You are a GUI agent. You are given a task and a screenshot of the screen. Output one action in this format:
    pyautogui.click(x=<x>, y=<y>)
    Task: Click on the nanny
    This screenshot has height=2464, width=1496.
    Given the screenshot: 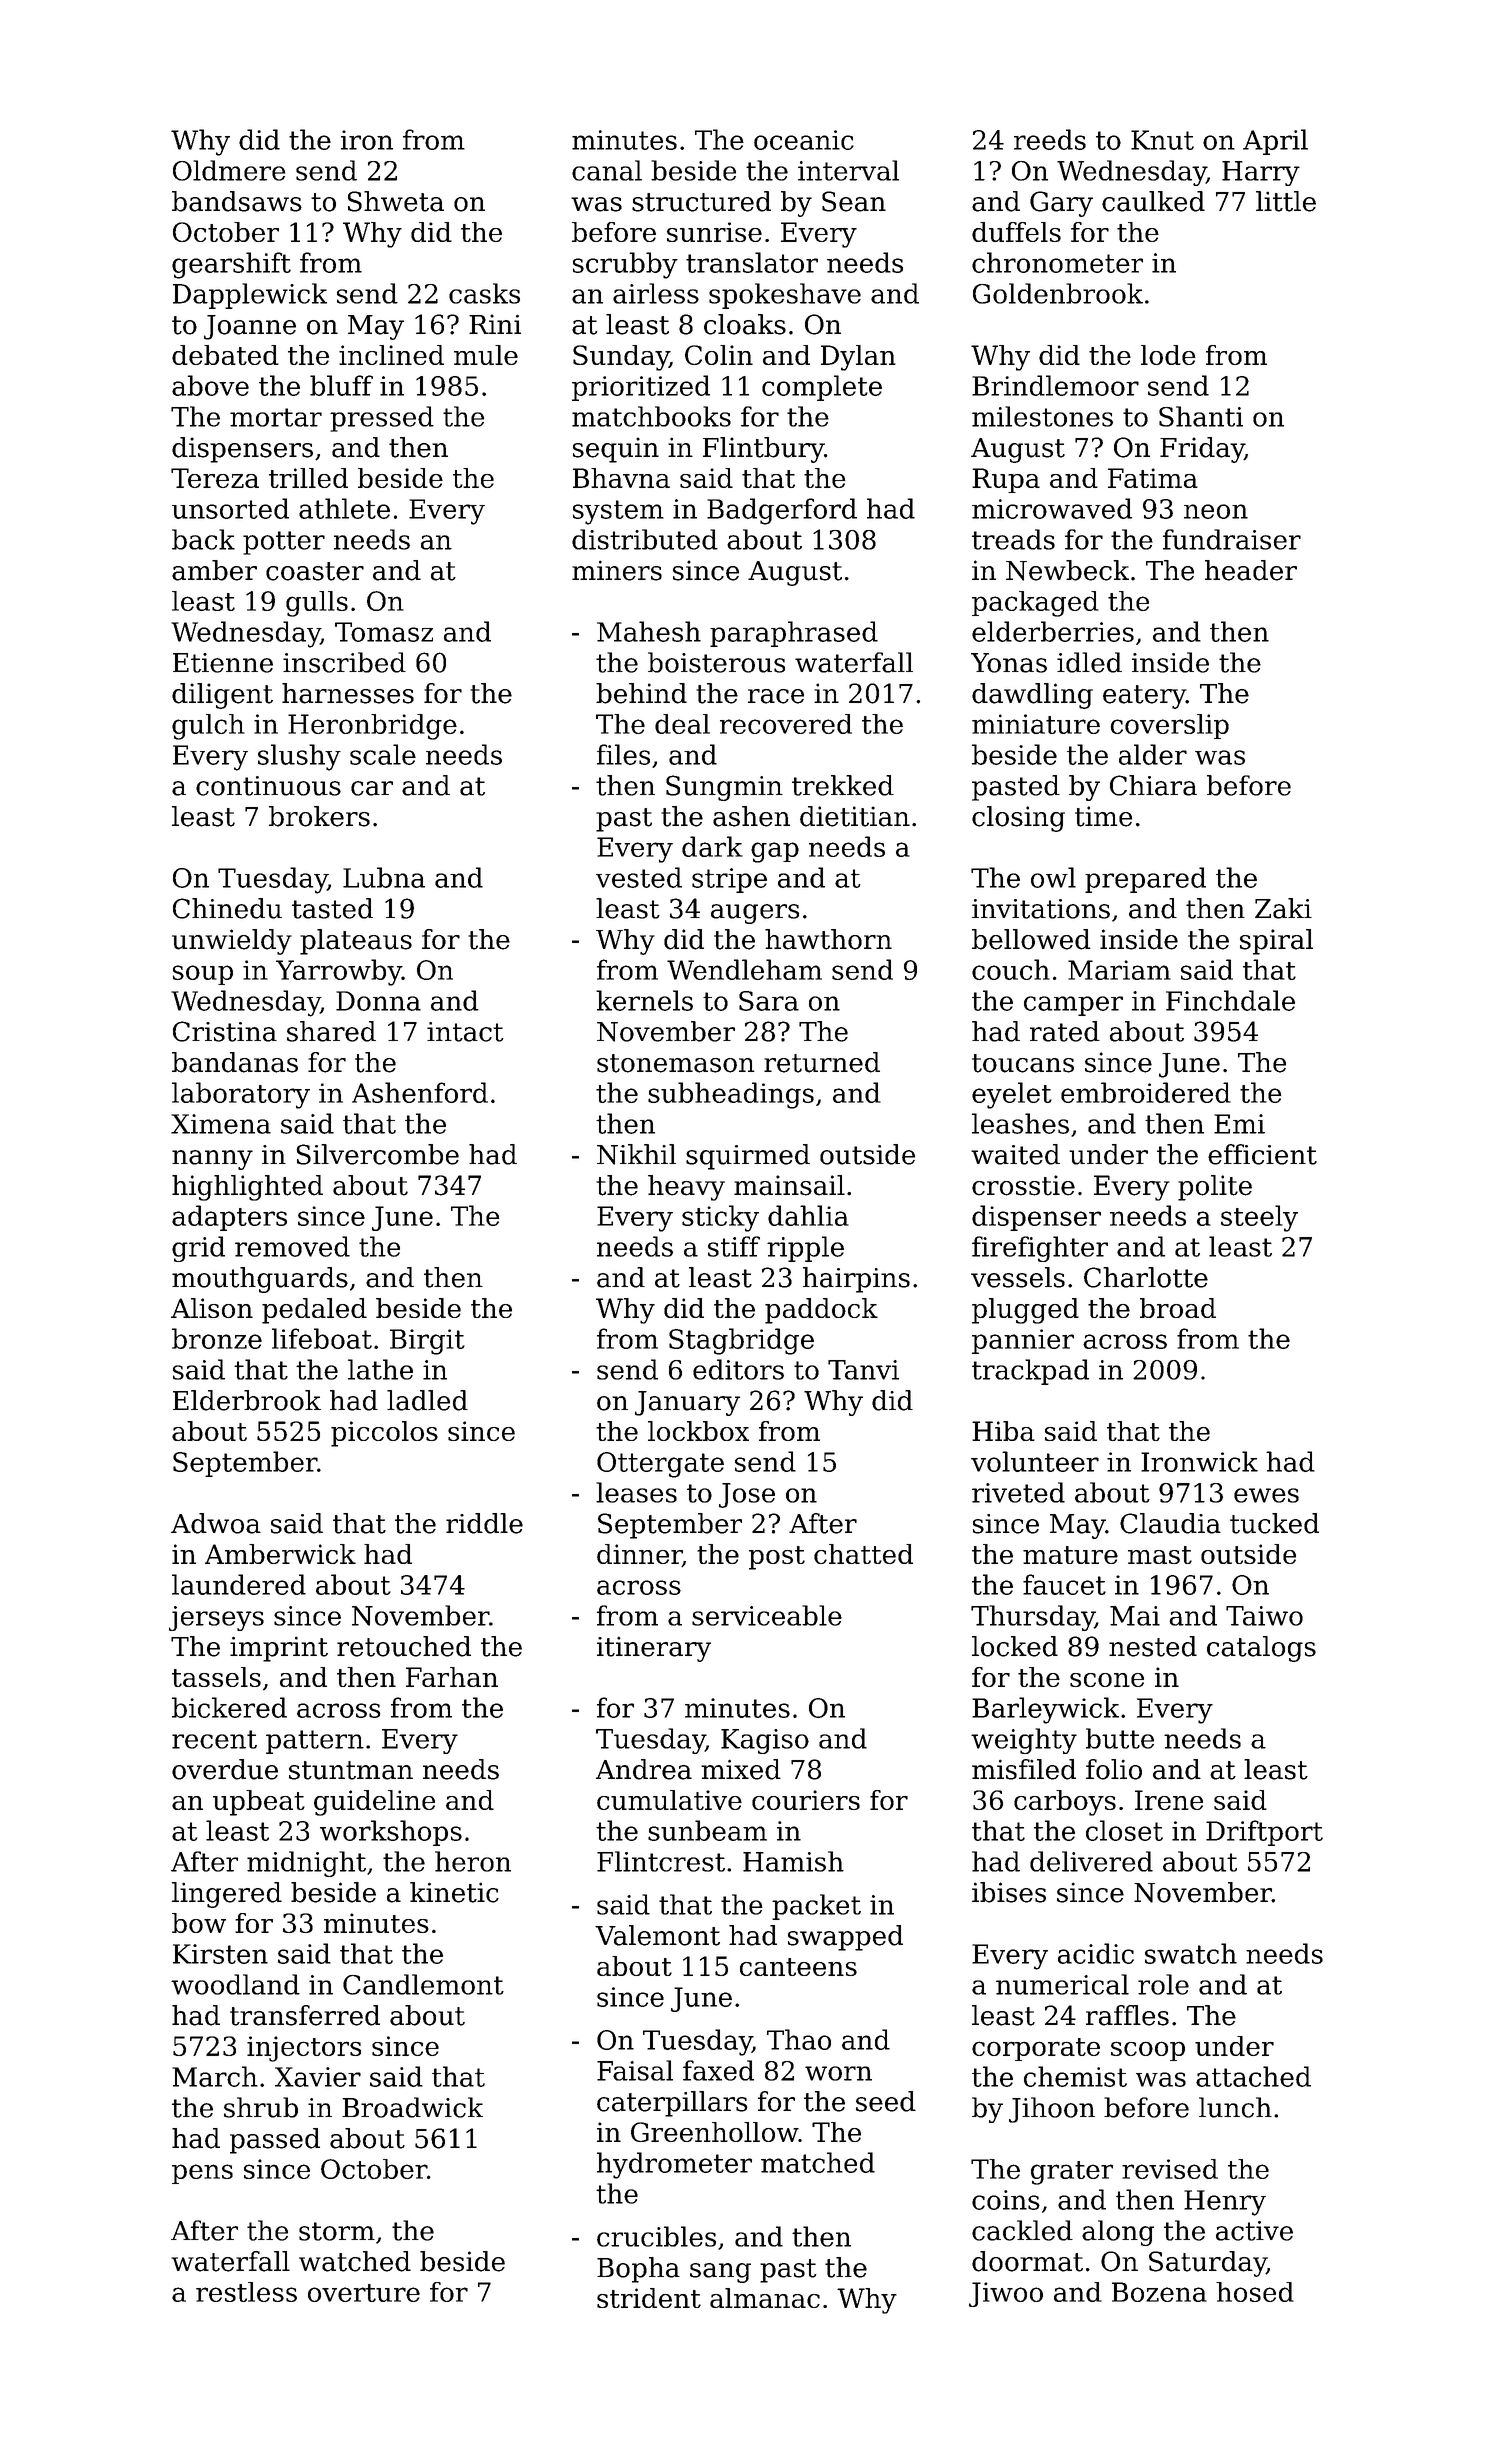 What is the action you would take?
    pyautogui.click(x=212, y=1160)
